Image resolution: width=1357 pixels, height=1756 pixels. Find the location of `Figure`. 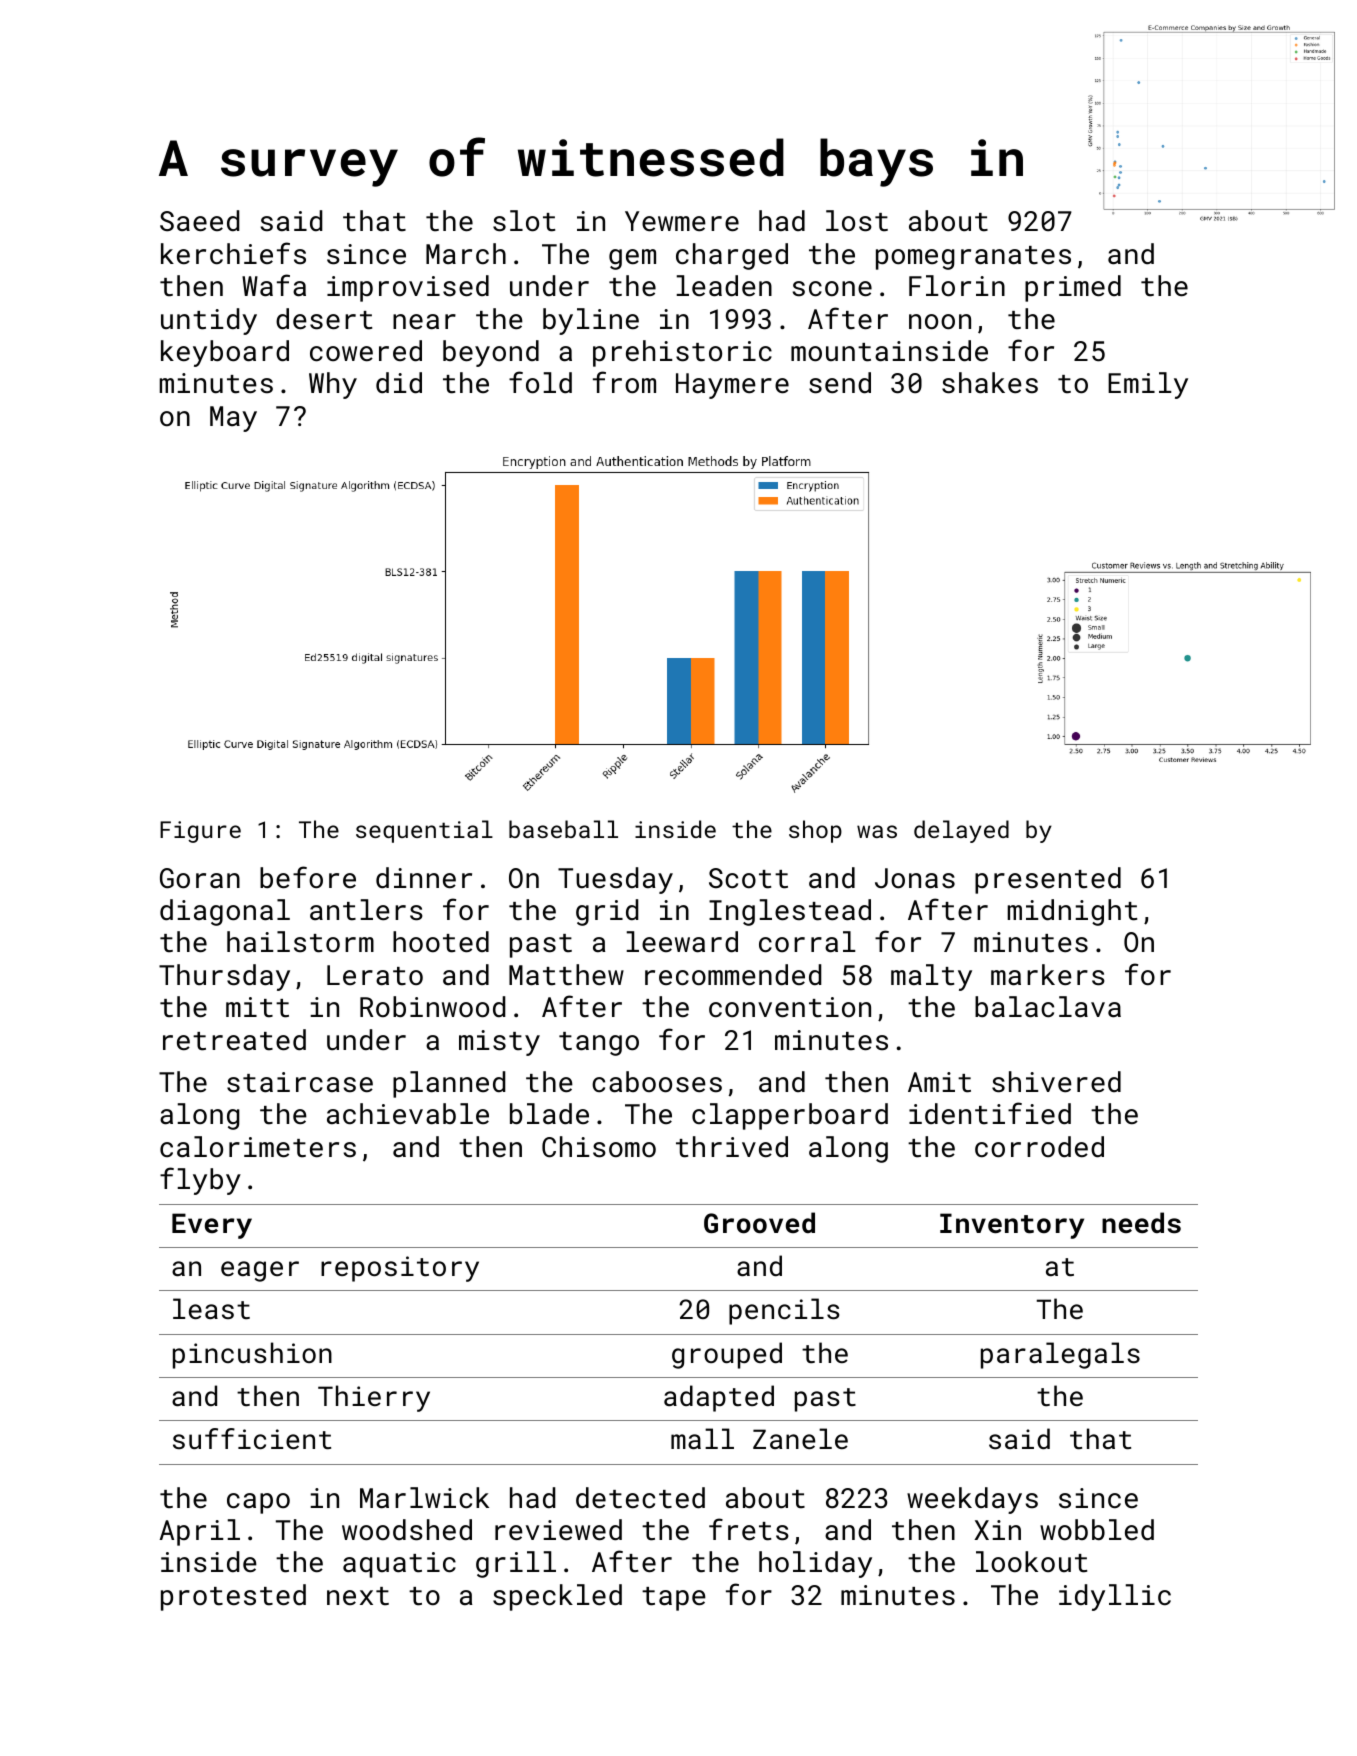

Figure is located at coordinates (200, 832).
